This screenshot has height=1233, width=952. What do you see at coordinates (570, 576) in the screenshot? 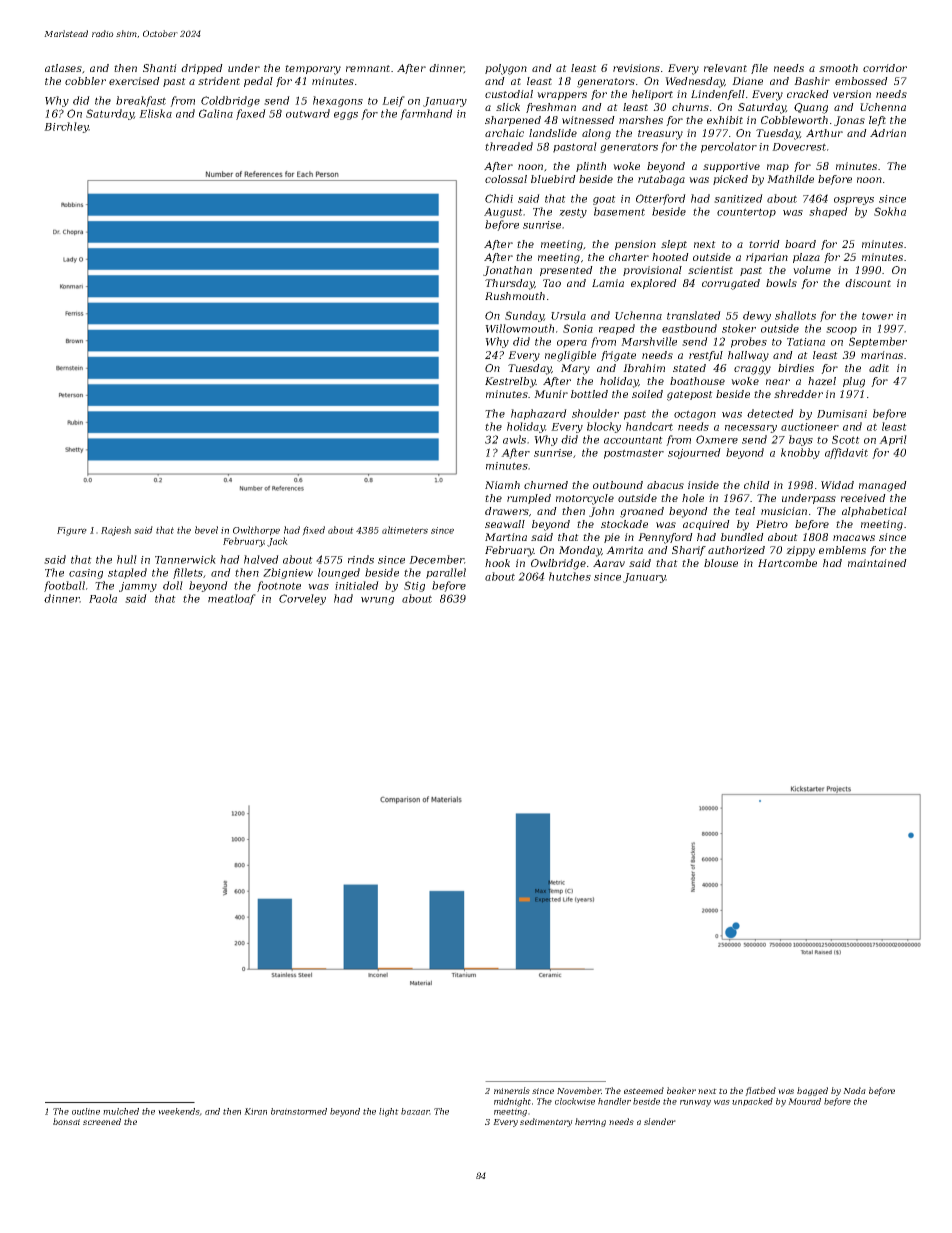
I see `hutches` at bounding box center [570, 576].
